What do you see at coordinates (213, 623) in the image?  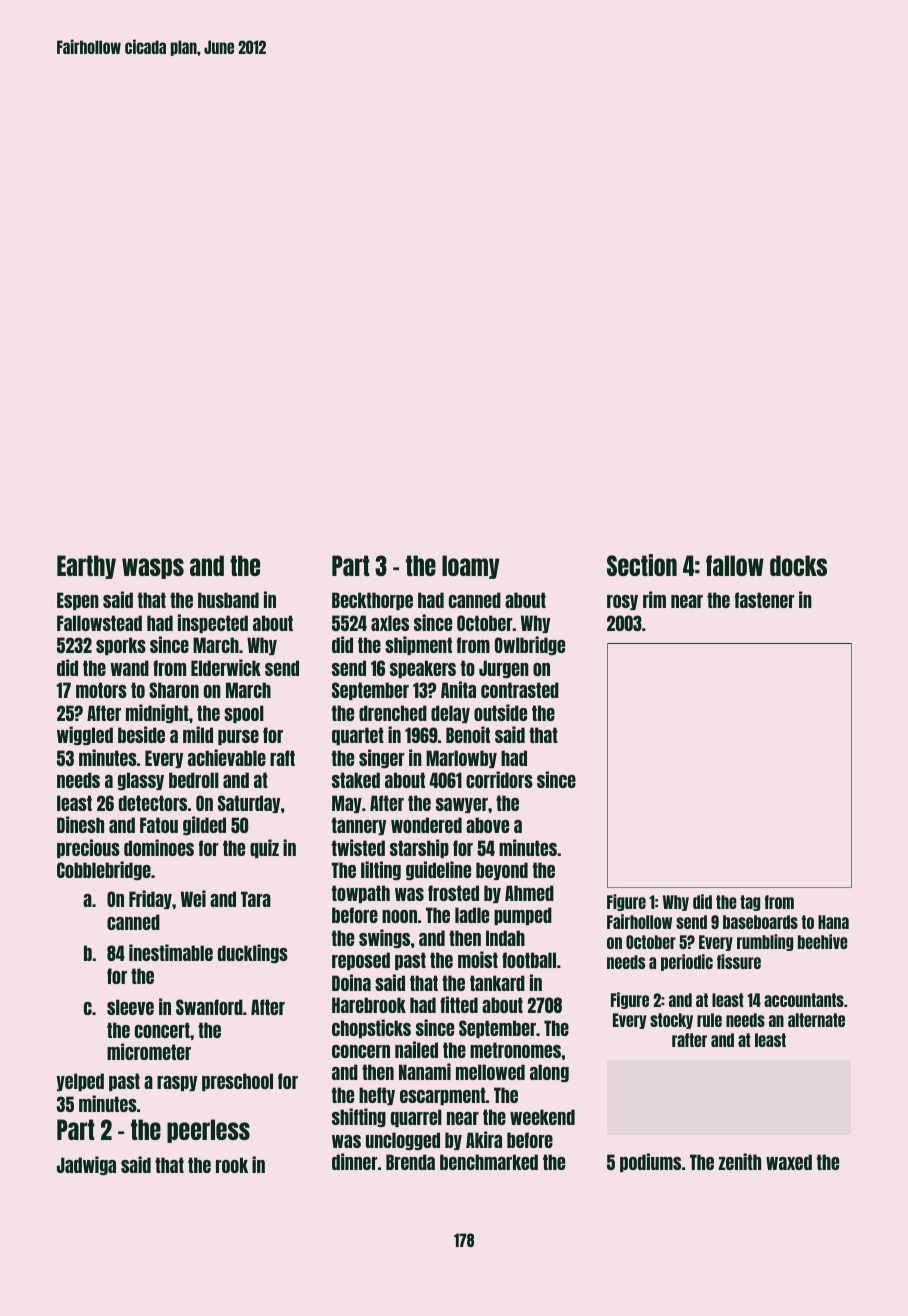 I see `inspected` at bounding box center [213, 623].
